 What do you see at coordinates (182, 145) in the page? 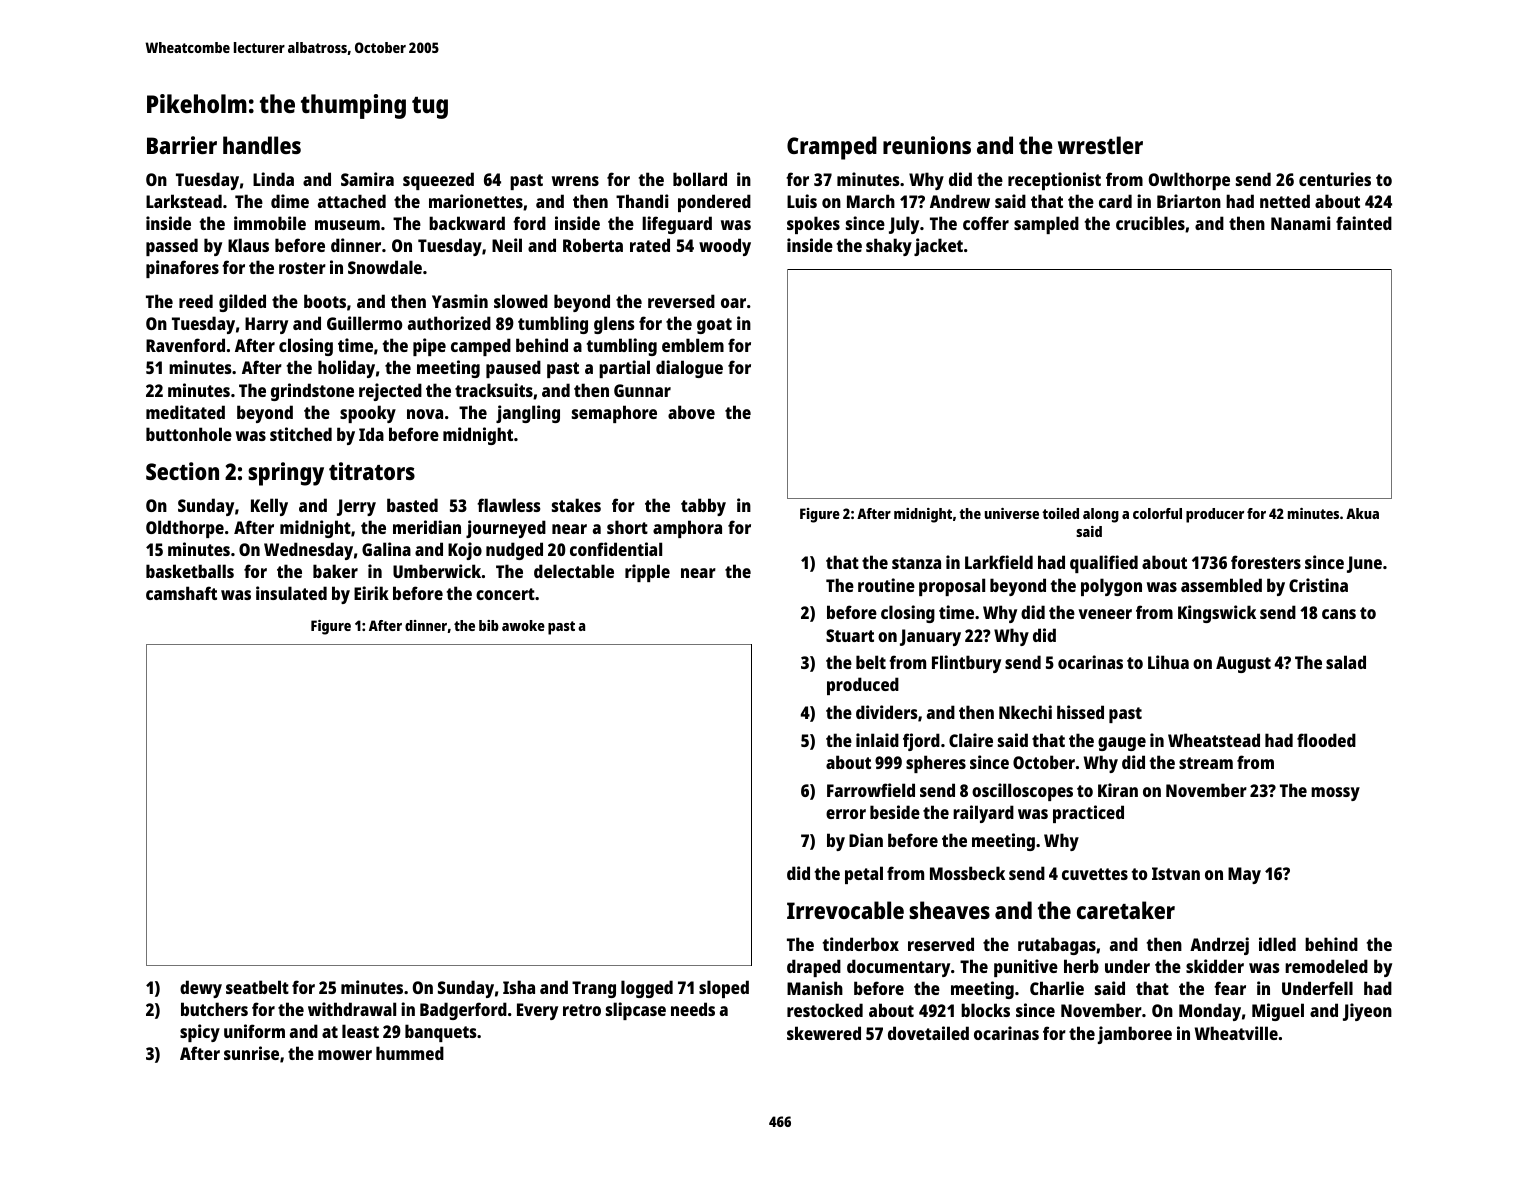
I see `Barrier` at bounding box center [182, 145].
